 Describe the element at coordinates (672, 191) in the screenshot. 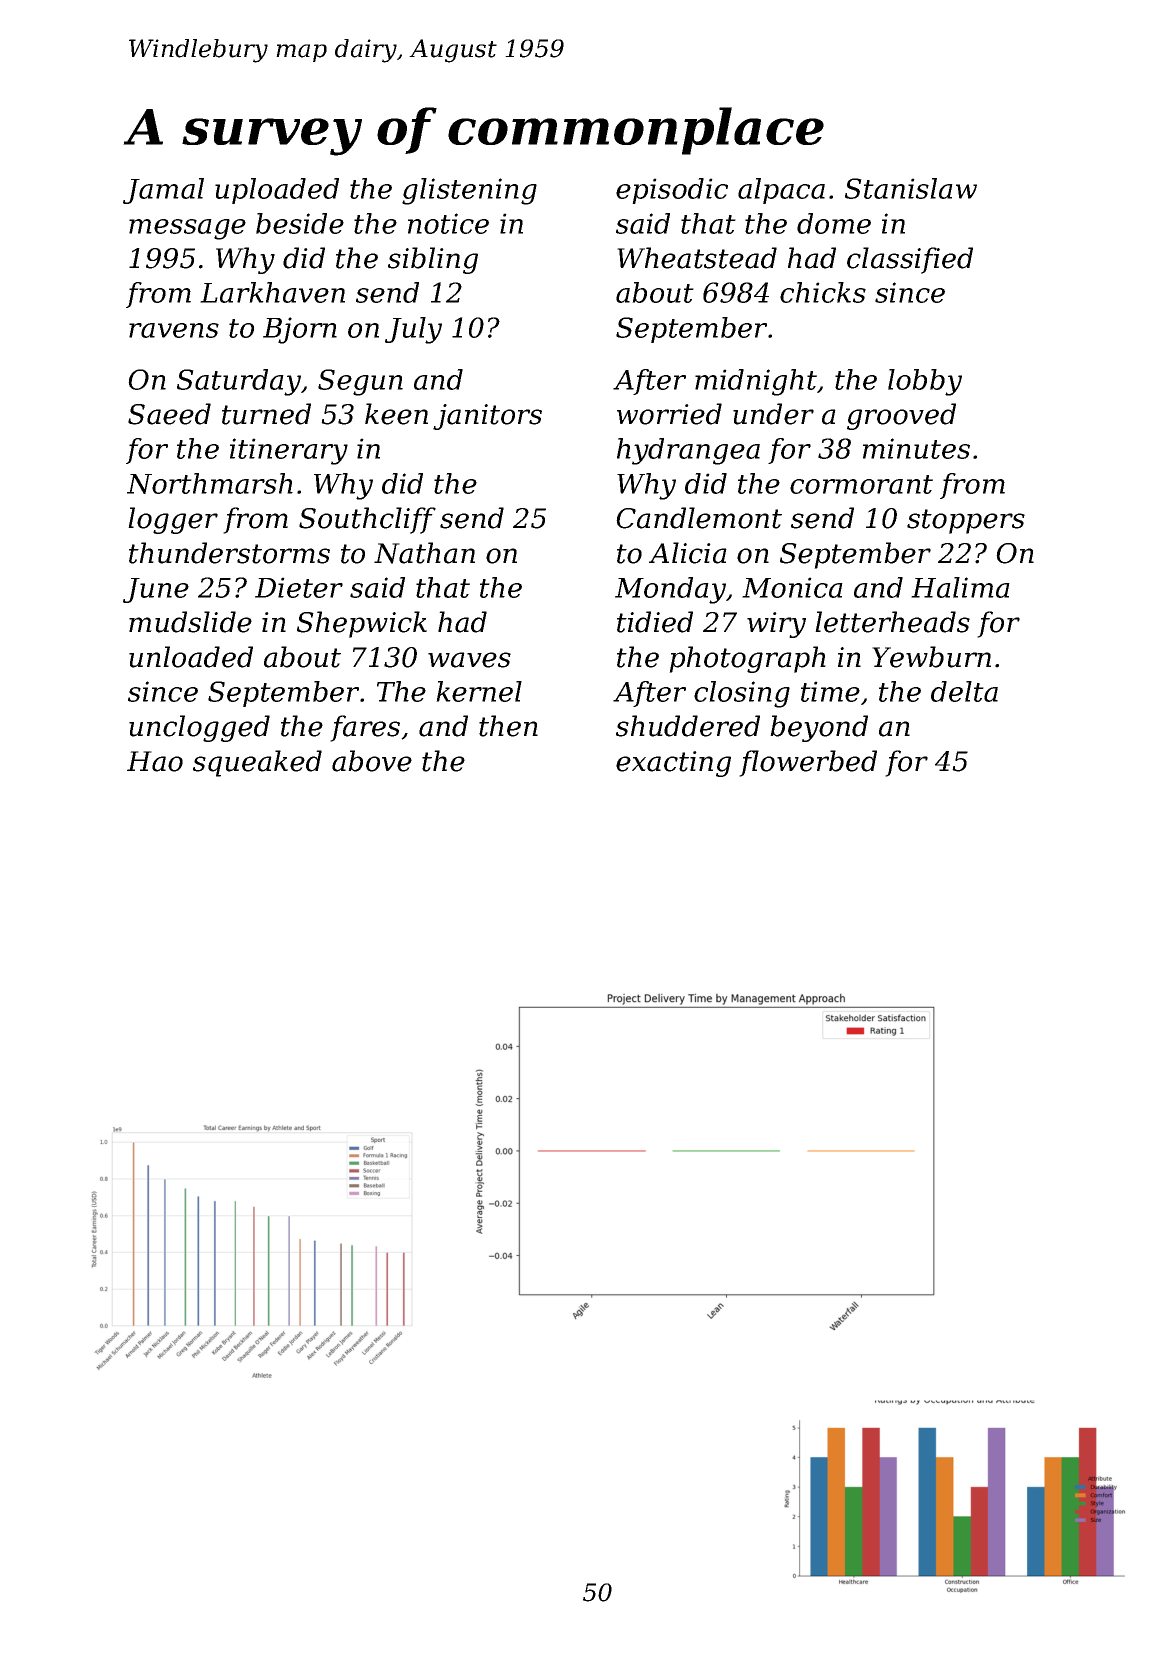

I see `episodic` at that location.
